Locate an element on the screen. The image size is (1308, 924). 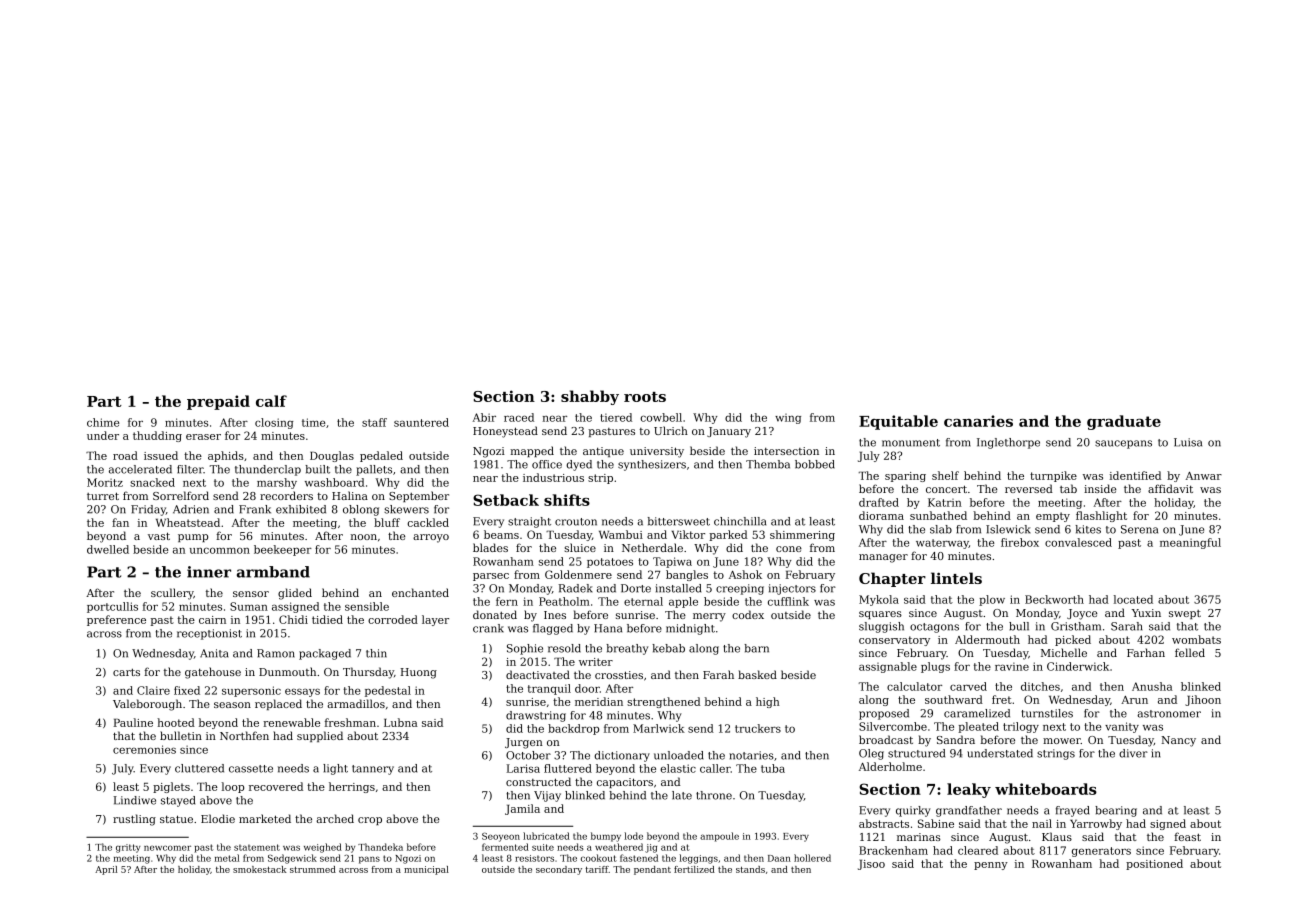
April is located at coordinates (106, 870).
